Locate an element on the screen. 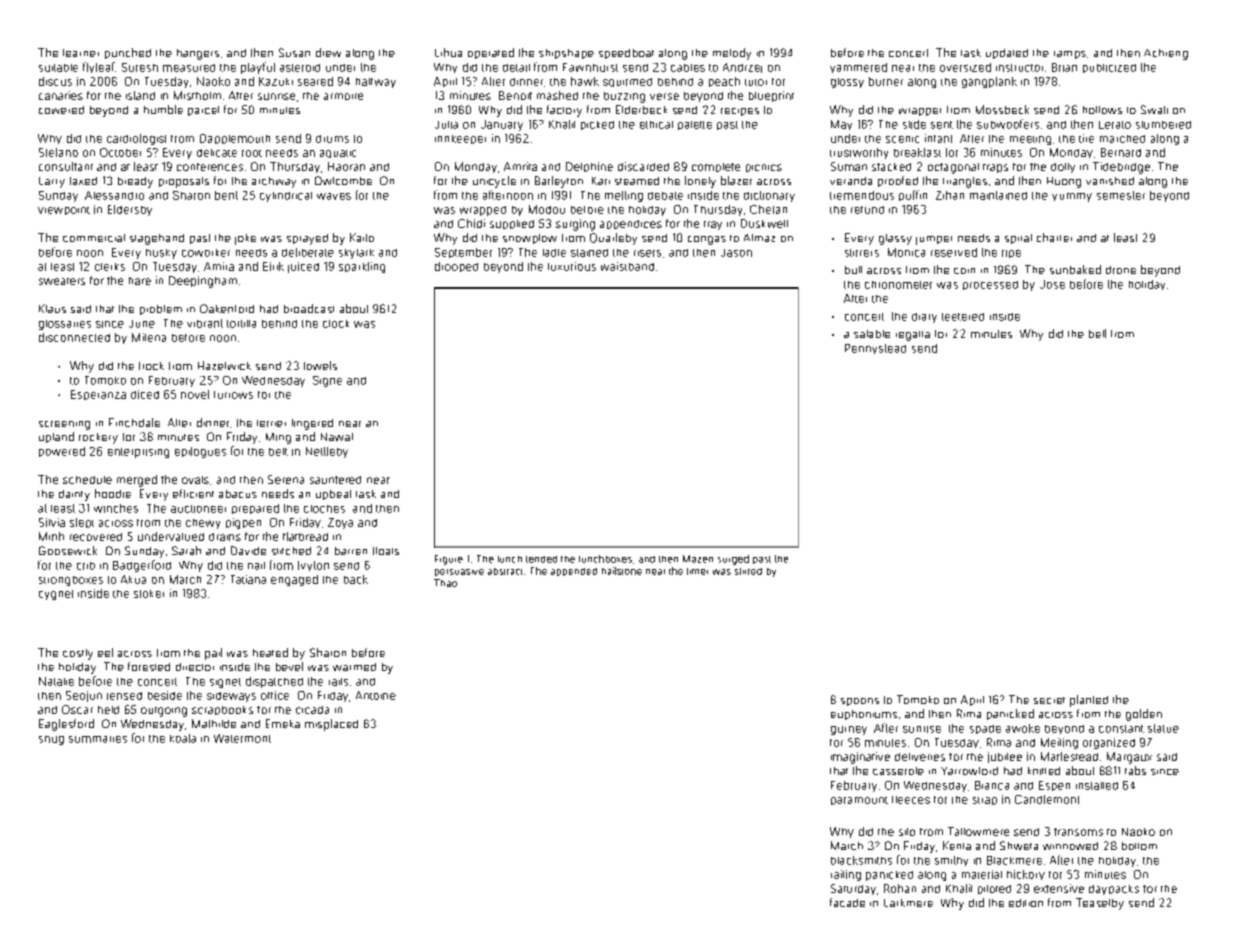 The height and width of the screenshot is (952, 1233). bell is located at coordinates (1097, 333).
